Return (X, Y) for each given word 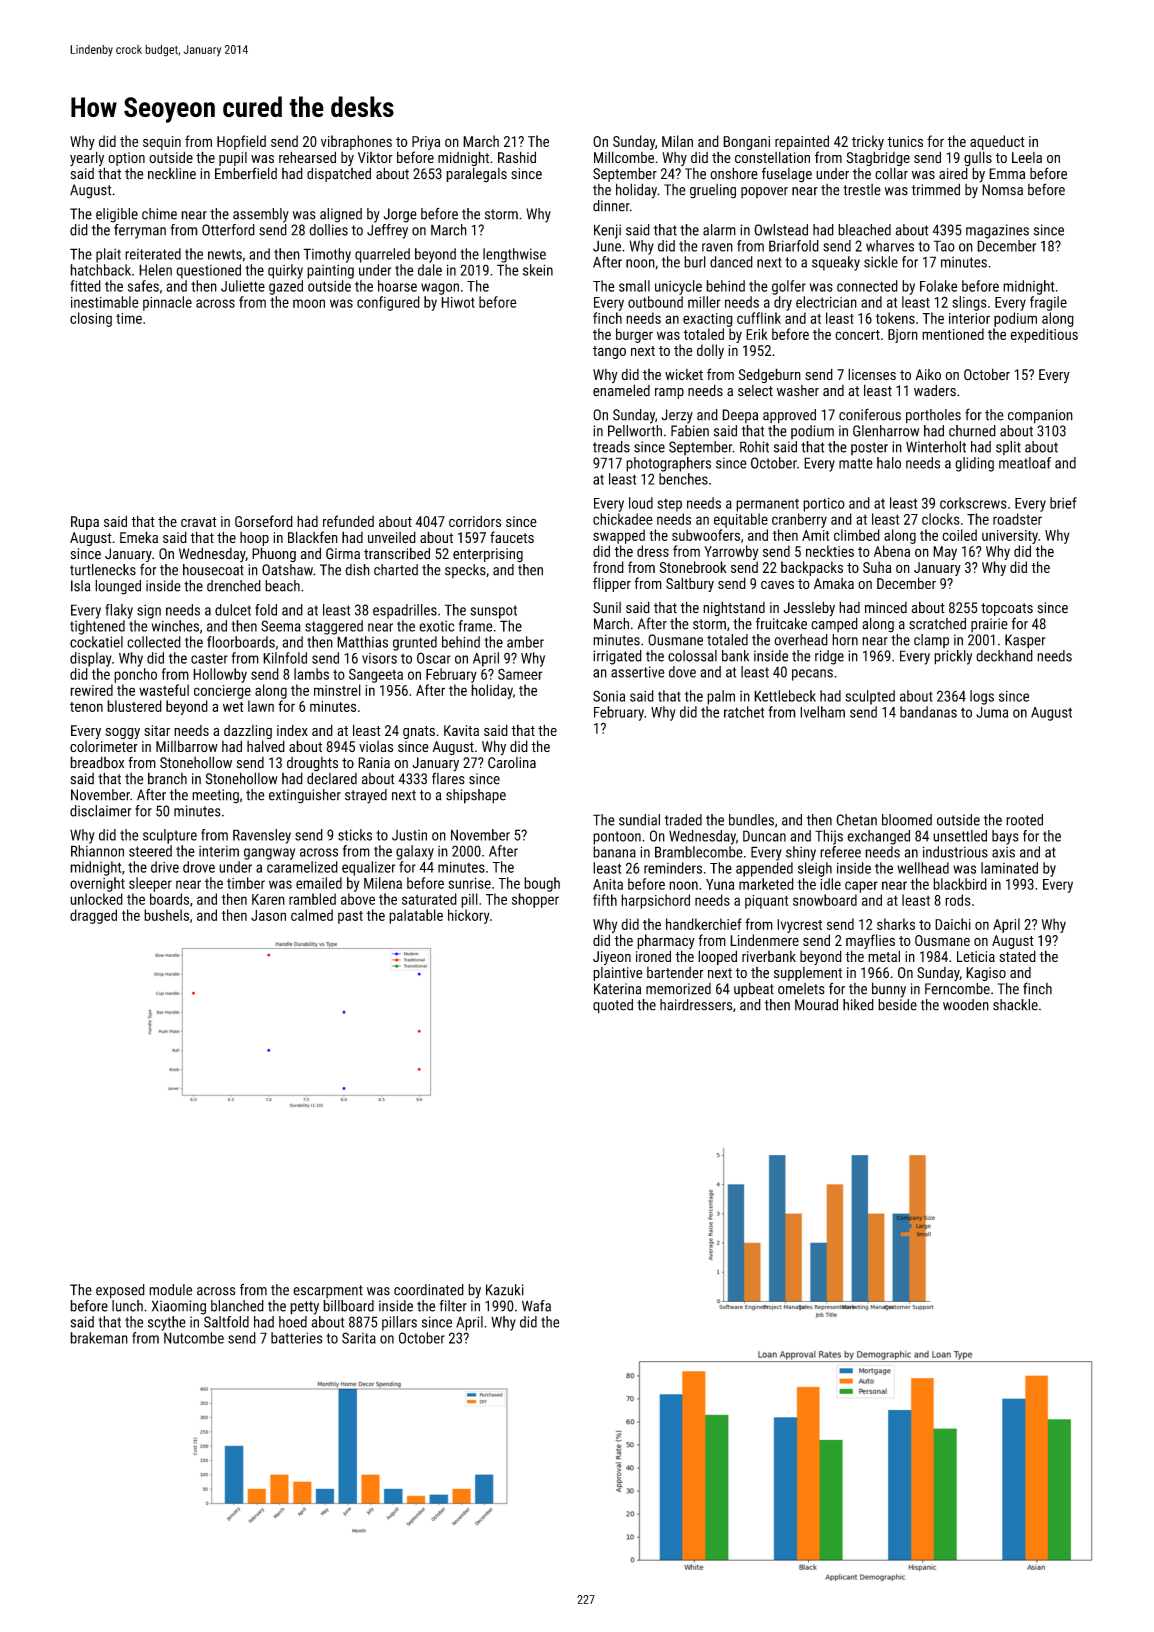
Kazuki (505, 1290)
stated (1017, 956)
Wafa (536, 1306)
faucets (512, 537)
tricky (868, 142)
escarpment (328, 1291)
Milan (677, 141)
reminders (673, 868)
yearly (87, 159)
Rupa (85, 523)
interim (219, 851)
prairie (989, 625)
